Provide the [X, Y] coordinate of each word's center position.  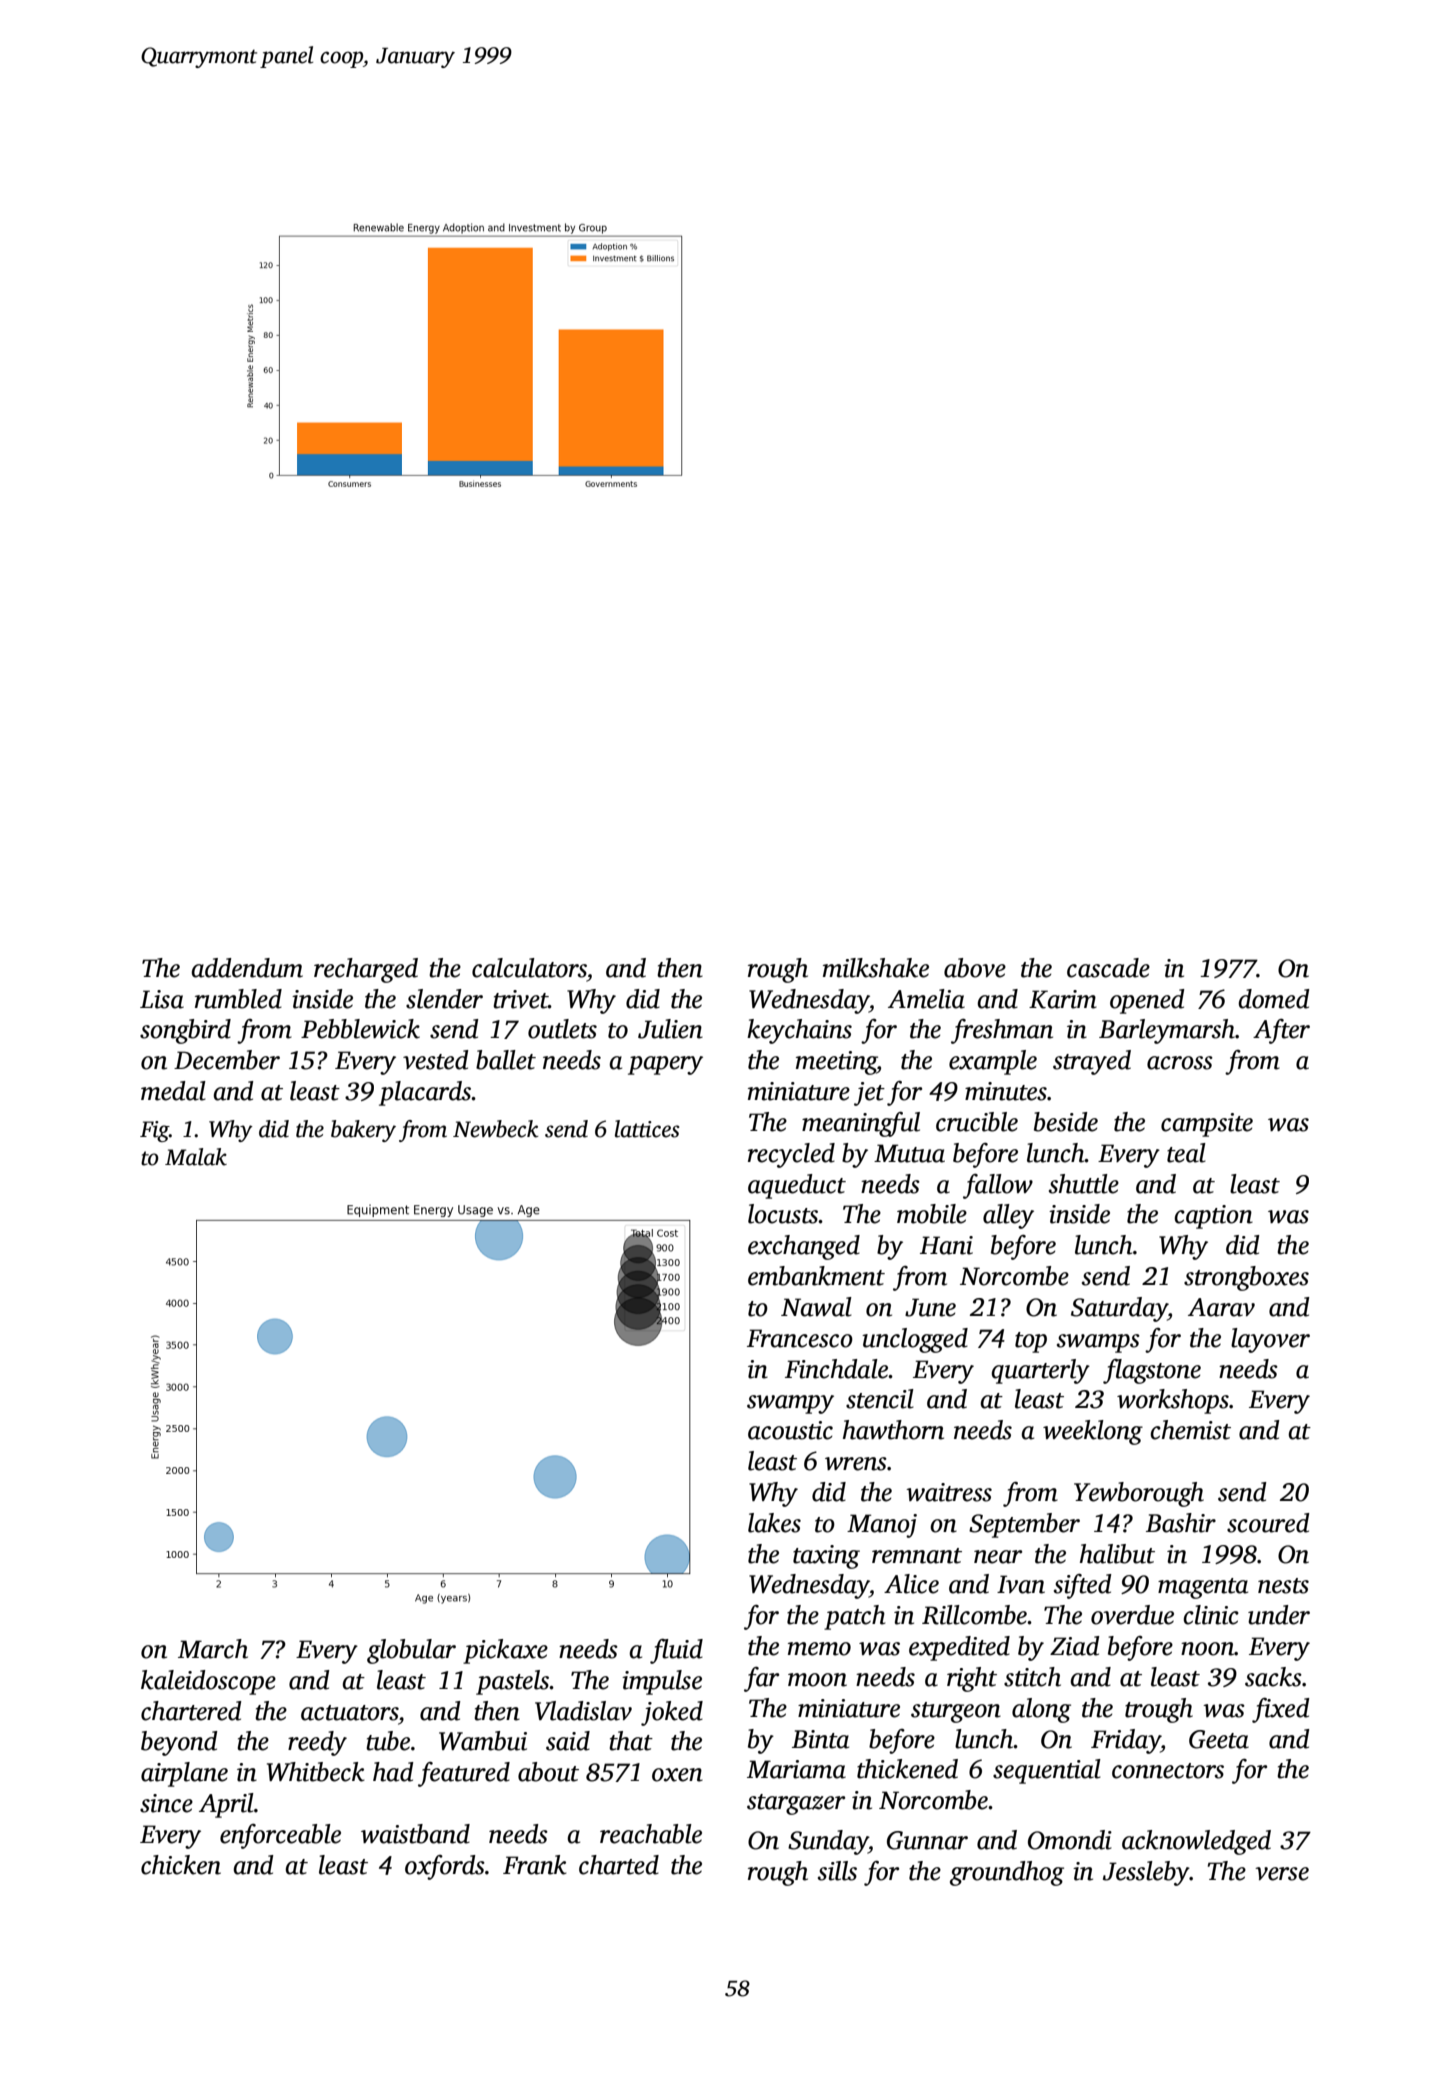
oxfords [445, 1867]
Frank [535, 1865]
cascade [1108, 968]
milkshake [876, 968]
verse [1282, 1874]
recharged [366, 970]
